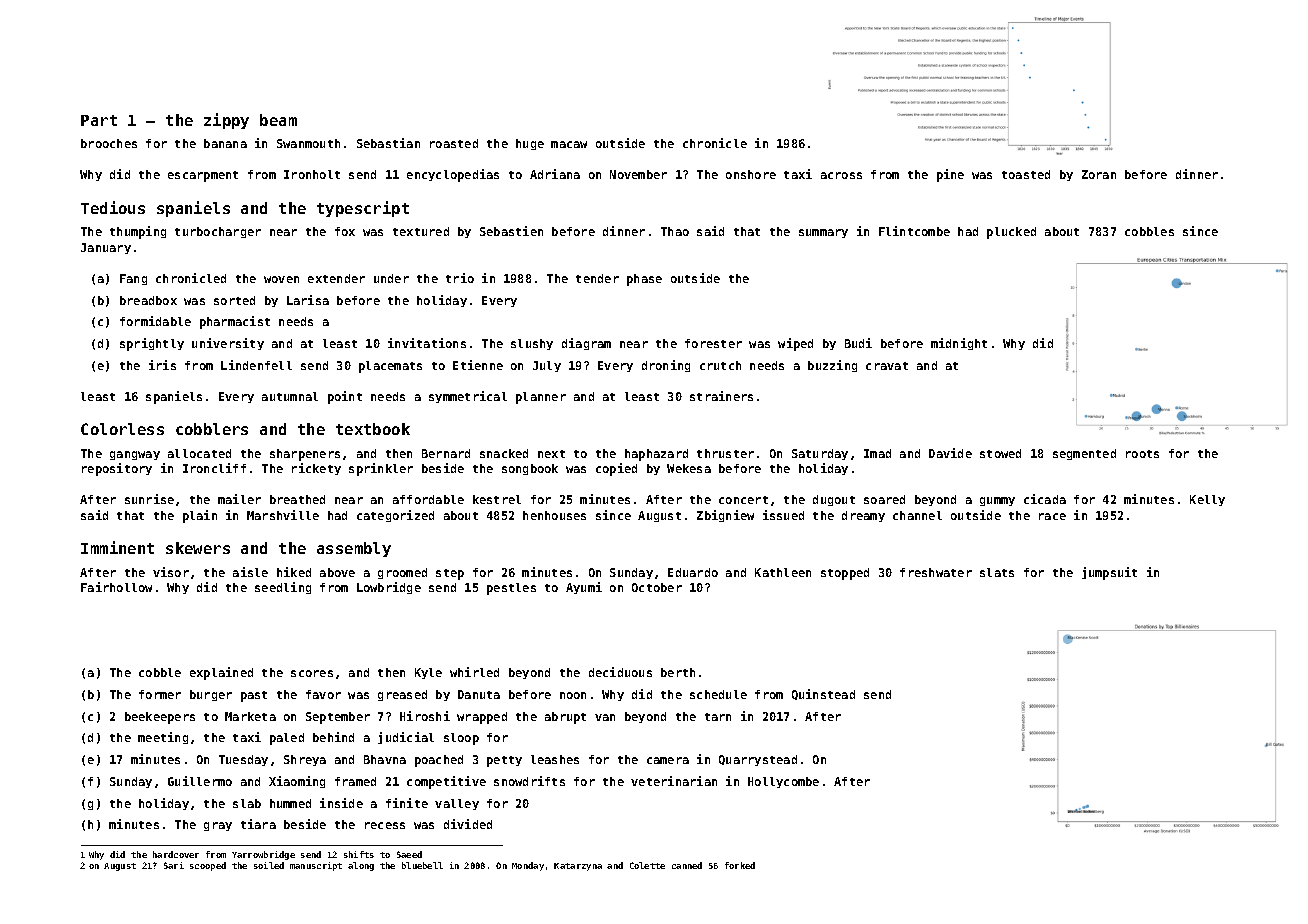 The image size is (1308, 924). I want to click on Zoran, so click(1099, 174).
